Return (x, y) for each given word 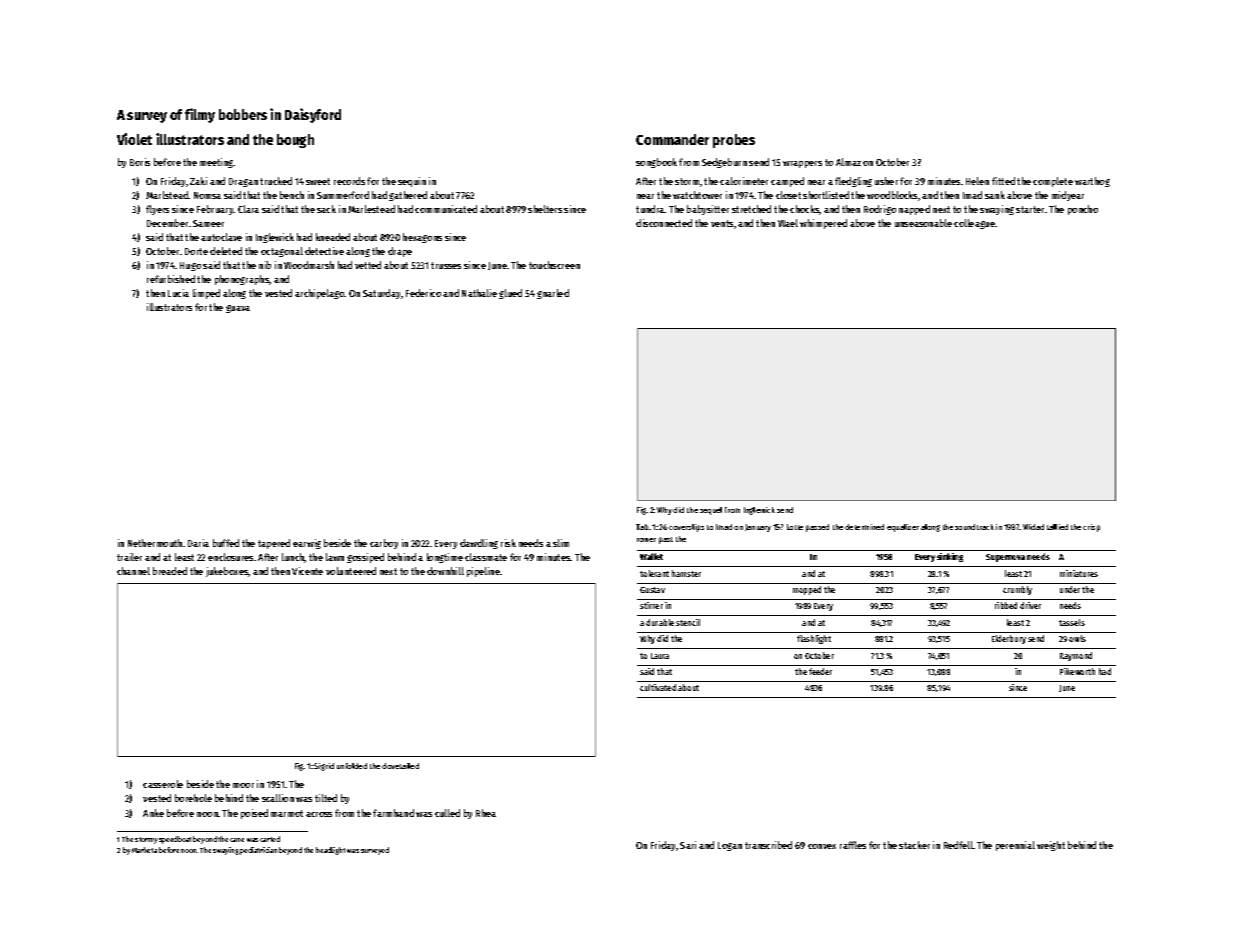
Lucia (178, 293)
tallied (1057, 527)
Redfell (958, 845)
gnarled (553, 294)
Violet (134, 139)
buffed (226, 543)
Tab (642, 527)
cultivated (658, 687)
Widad (1033, 527)
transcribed (768, 845)
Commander (672, 139)
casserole (163, 784)
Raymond (1076, 656)
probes (734, 141)
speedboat (175, 840)
